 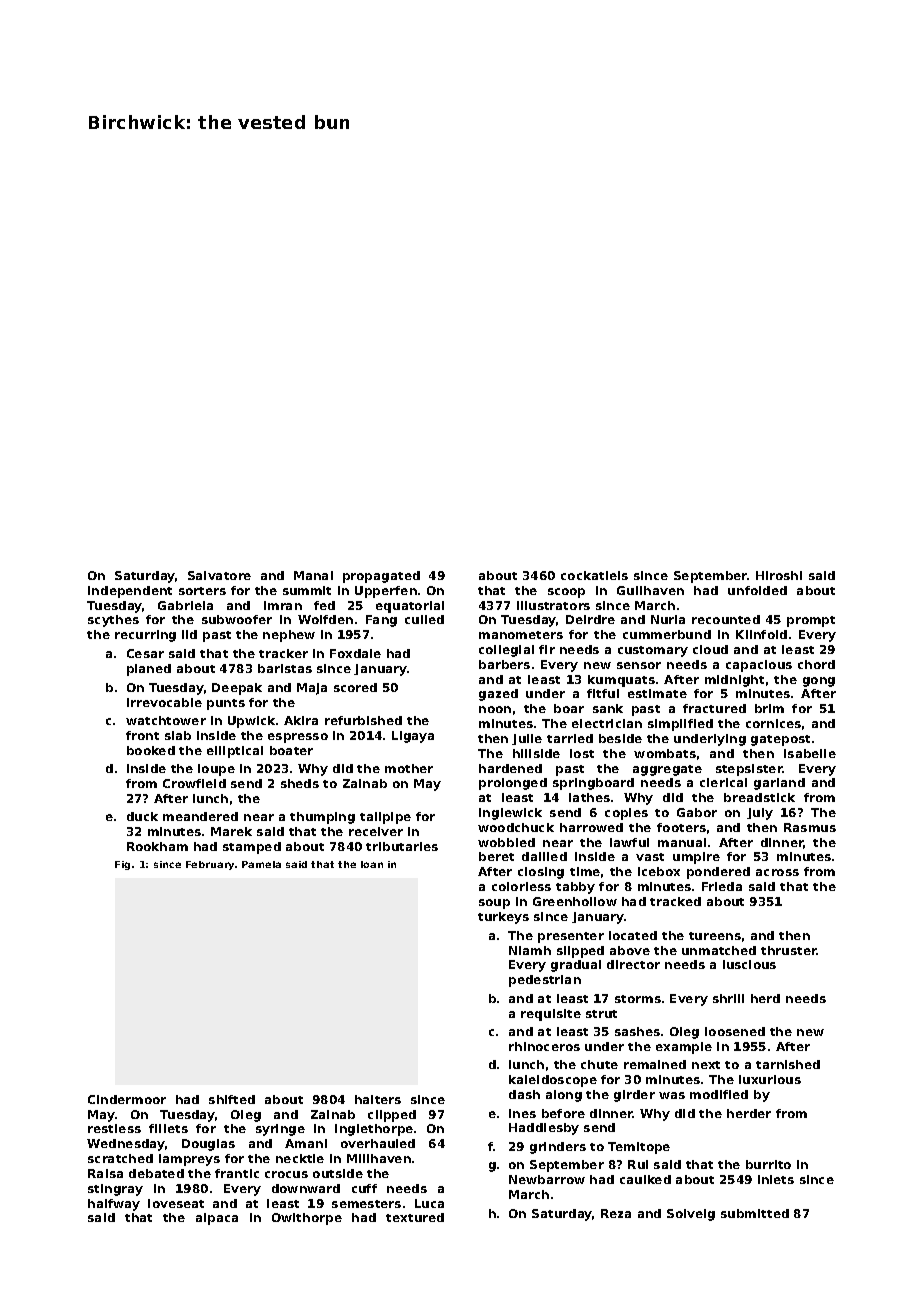 I want to click on noon, so click(x=495, y=709).
